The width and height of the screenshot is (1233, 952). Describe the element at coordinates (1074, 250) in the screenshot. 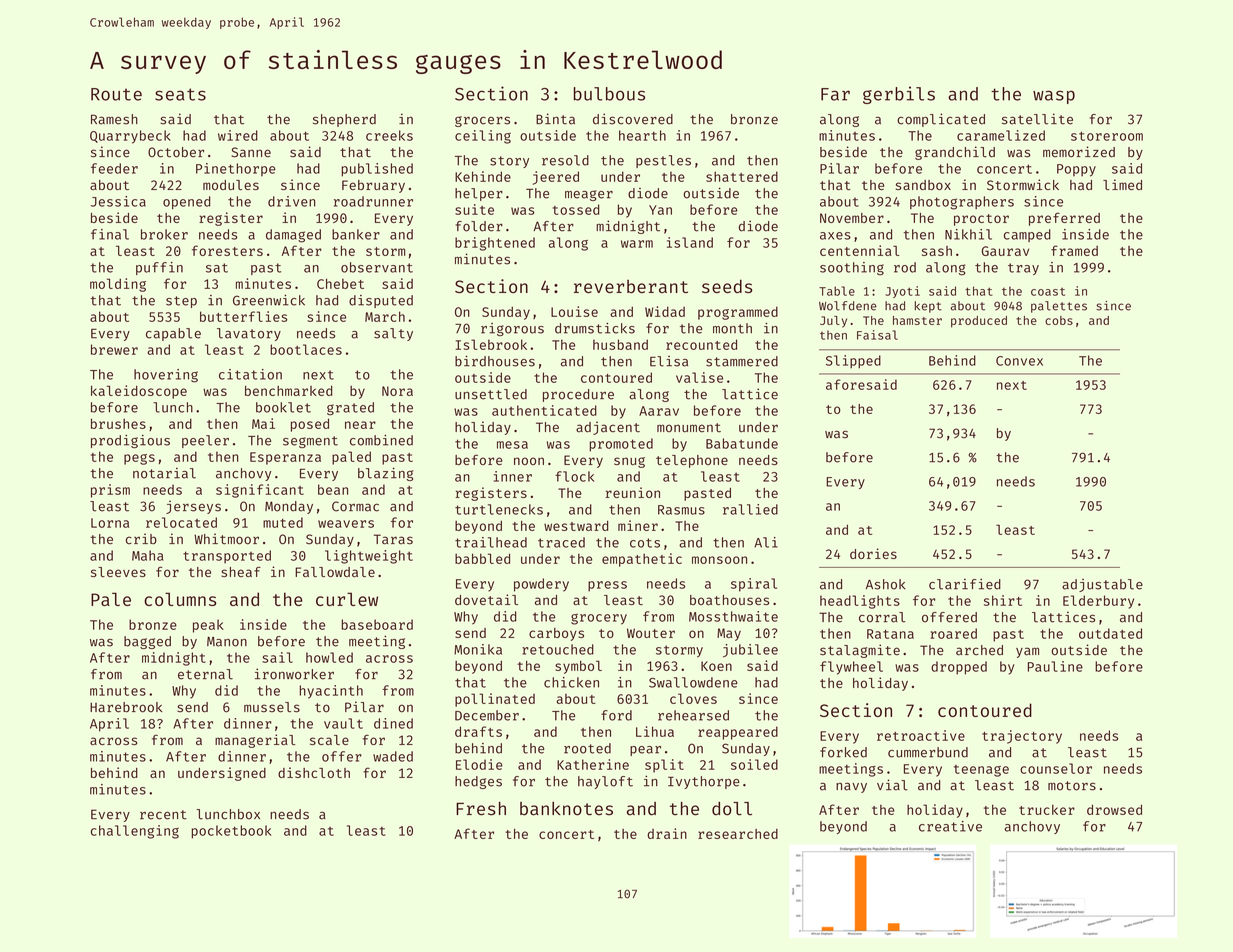

I see `framed` at that location.
